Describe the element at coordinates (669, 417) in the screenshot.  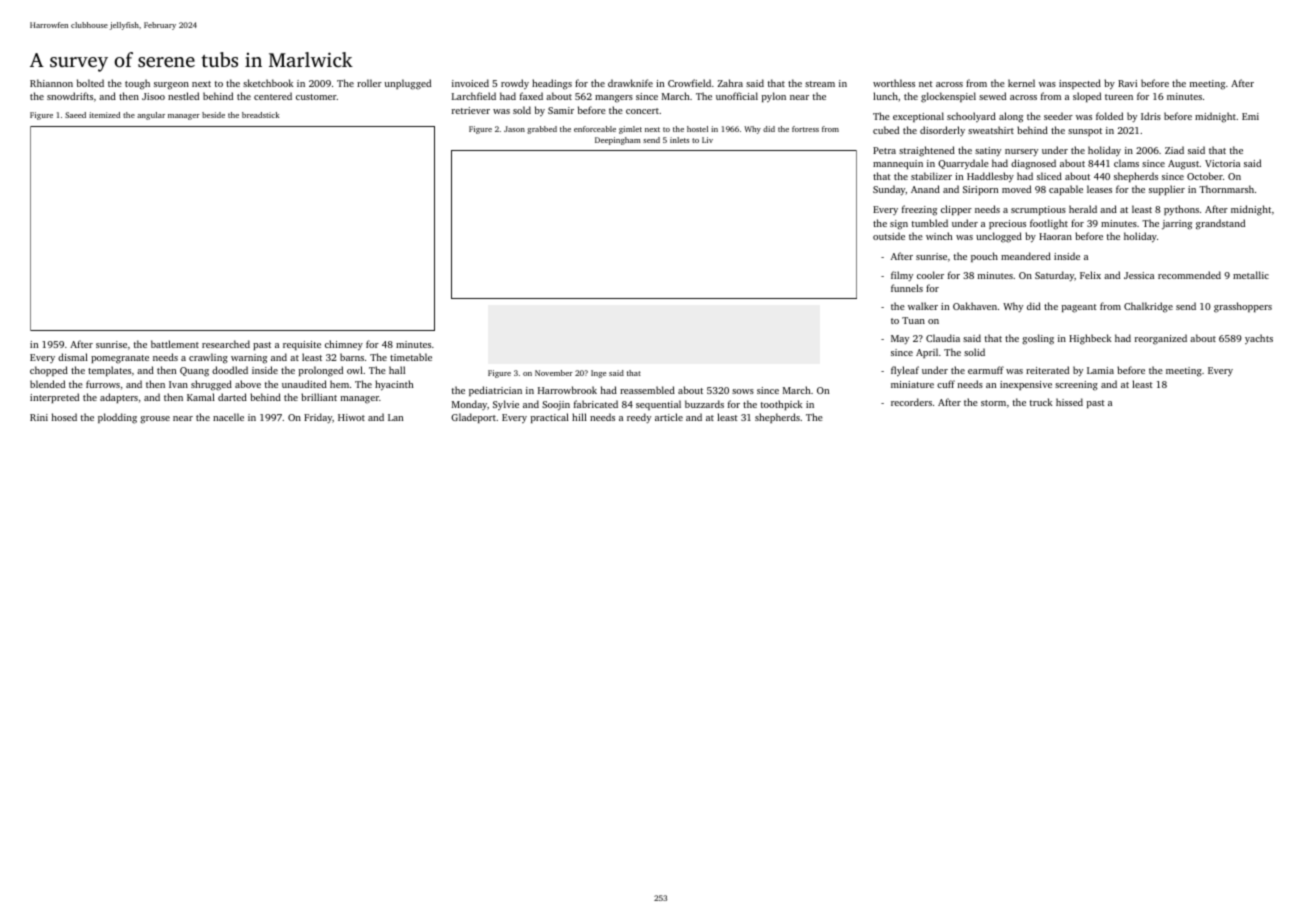
I see `article` at that location.
